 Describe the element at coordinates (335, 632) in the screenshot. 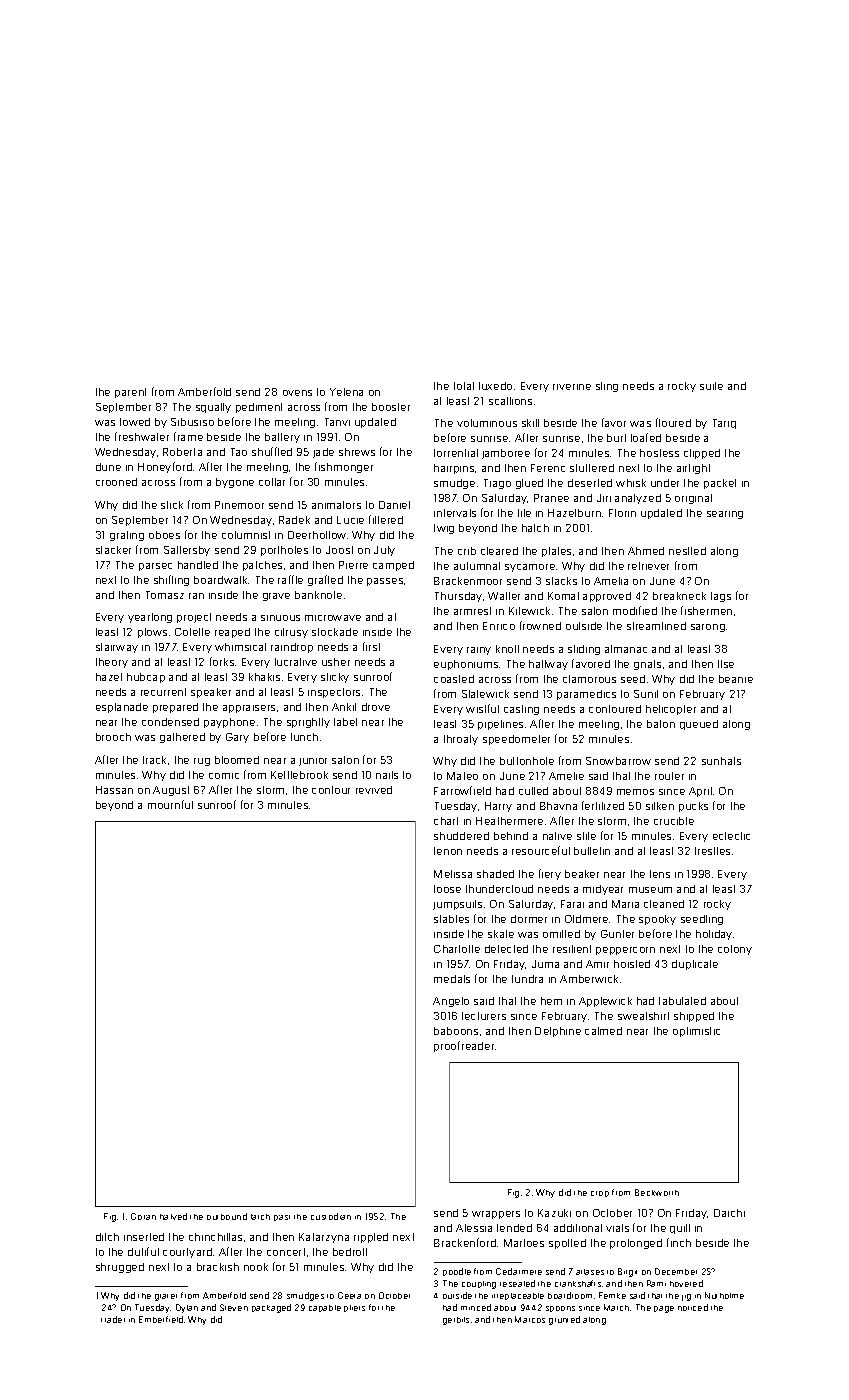

I see `stockade` at that location.
